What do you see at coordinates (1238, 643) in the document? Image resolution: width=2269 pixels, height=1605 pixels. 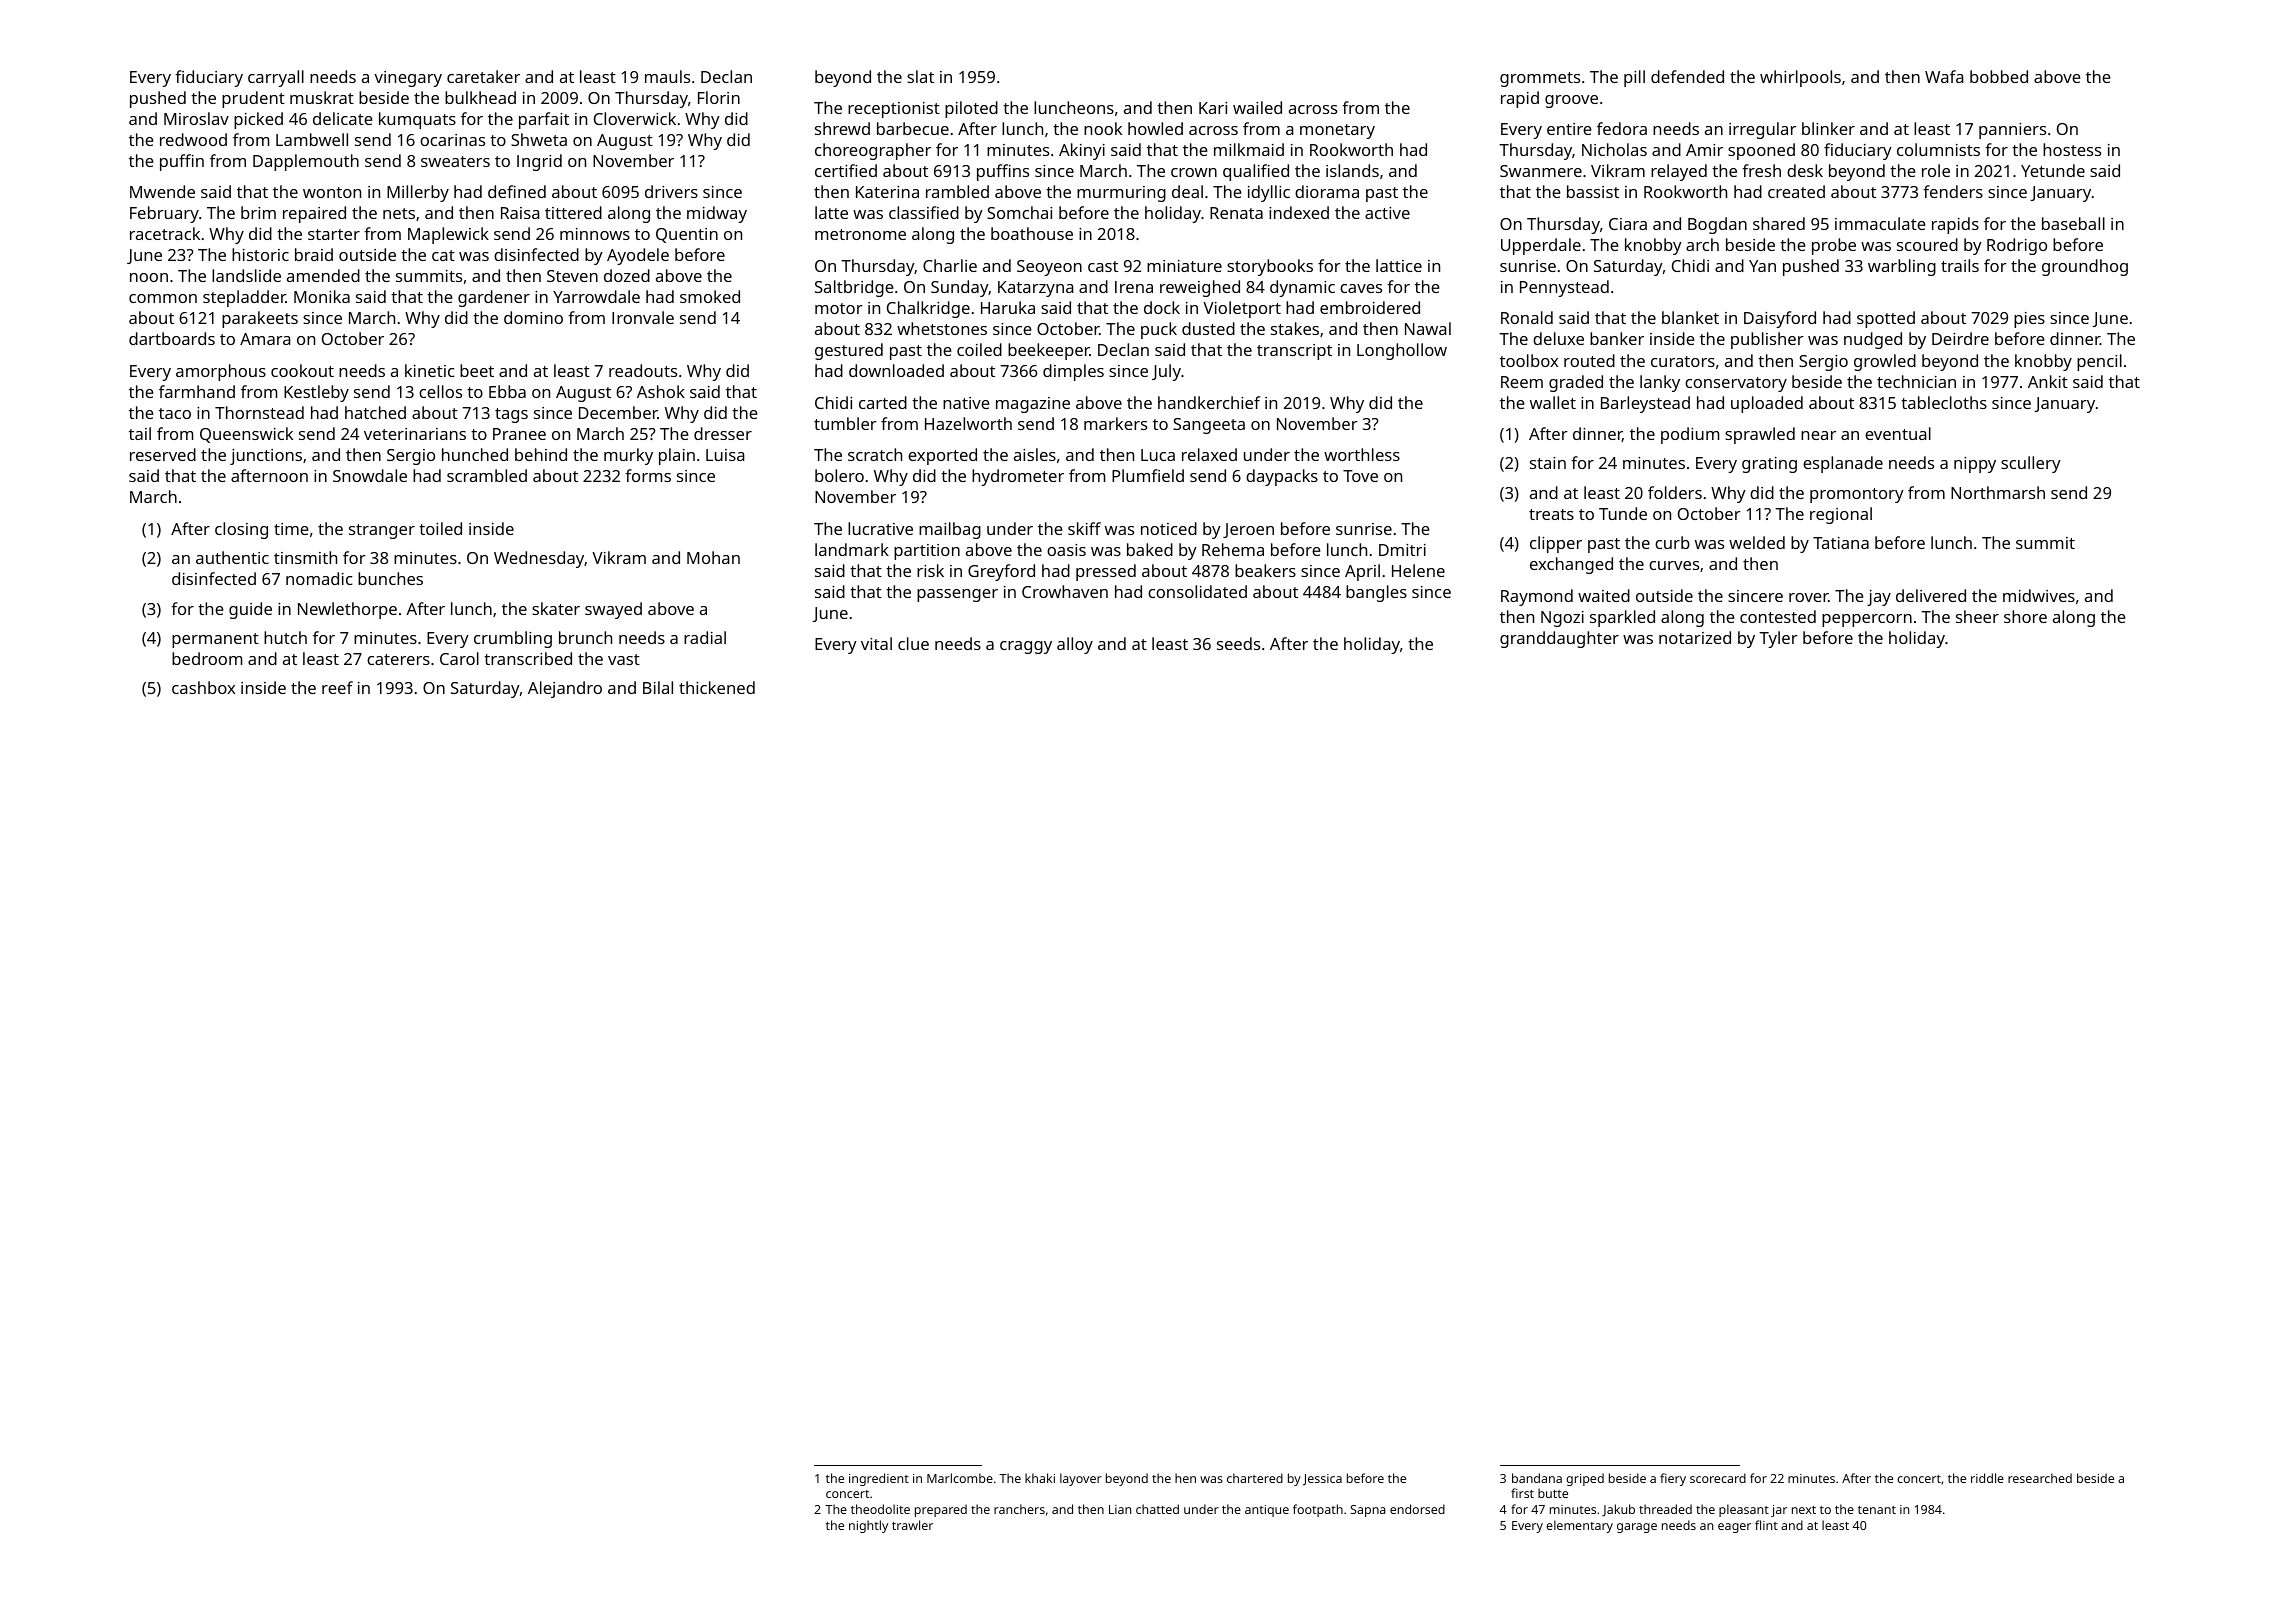 I see `seeds` at bounding box center [1238, 643].
